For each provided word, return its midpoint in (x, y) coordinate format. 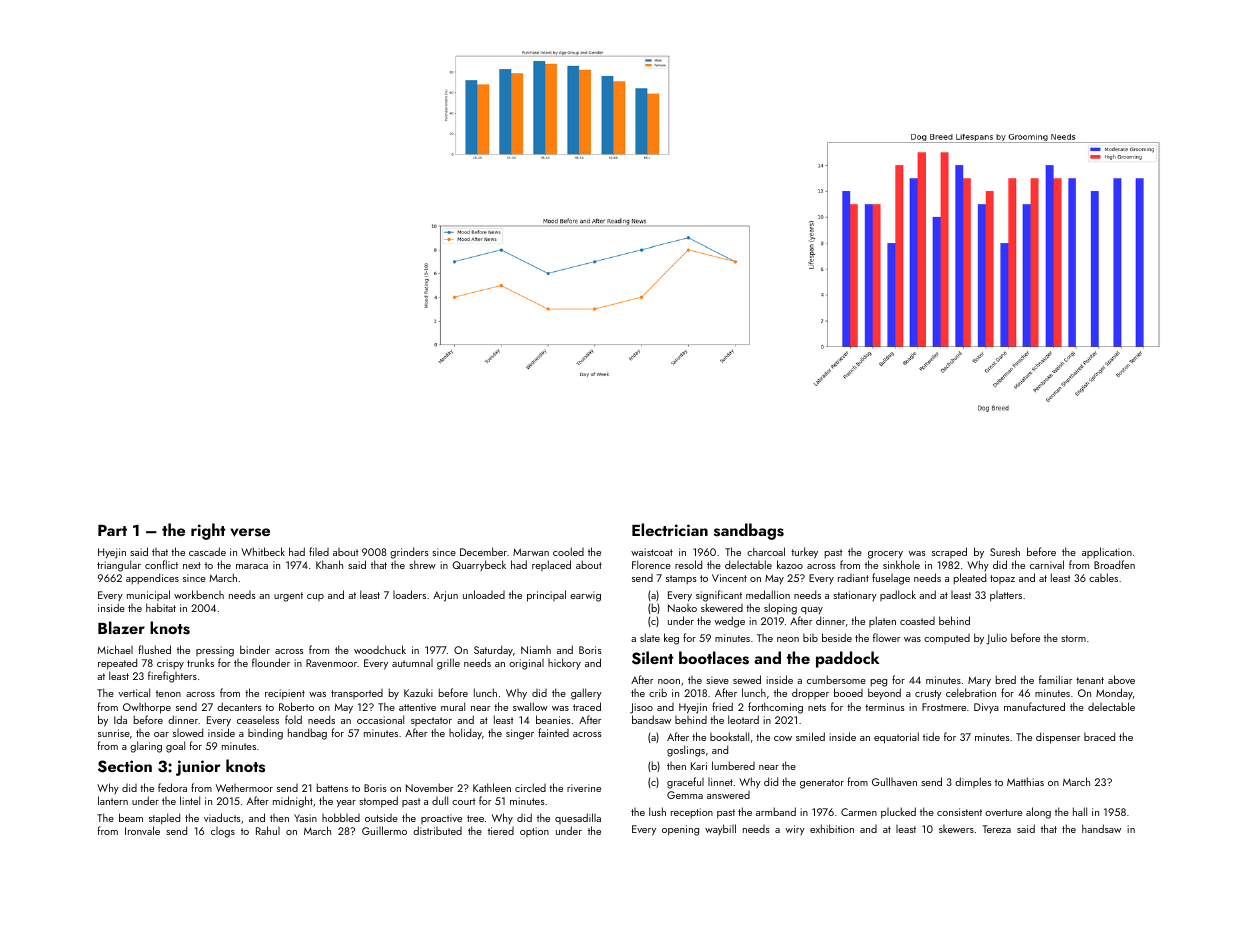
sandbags (749, 531)
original (526, 664)
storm (1073, 638)
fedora (172, 787)
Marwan (531, 552)
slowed (188, 732)
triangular (119, 566)
